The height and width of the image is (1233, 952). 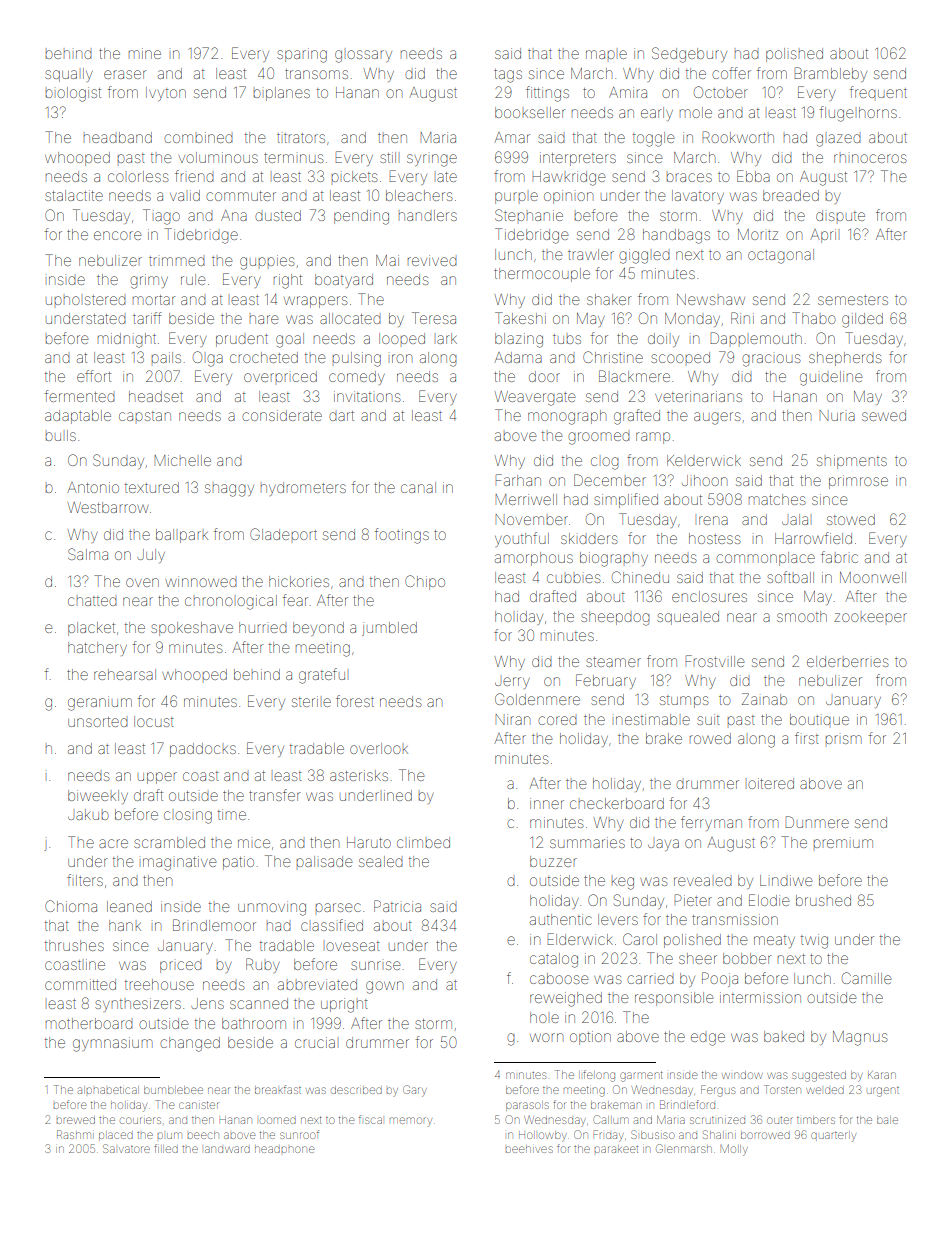 I want to click on beehives, so click(x=529, y=1149).
